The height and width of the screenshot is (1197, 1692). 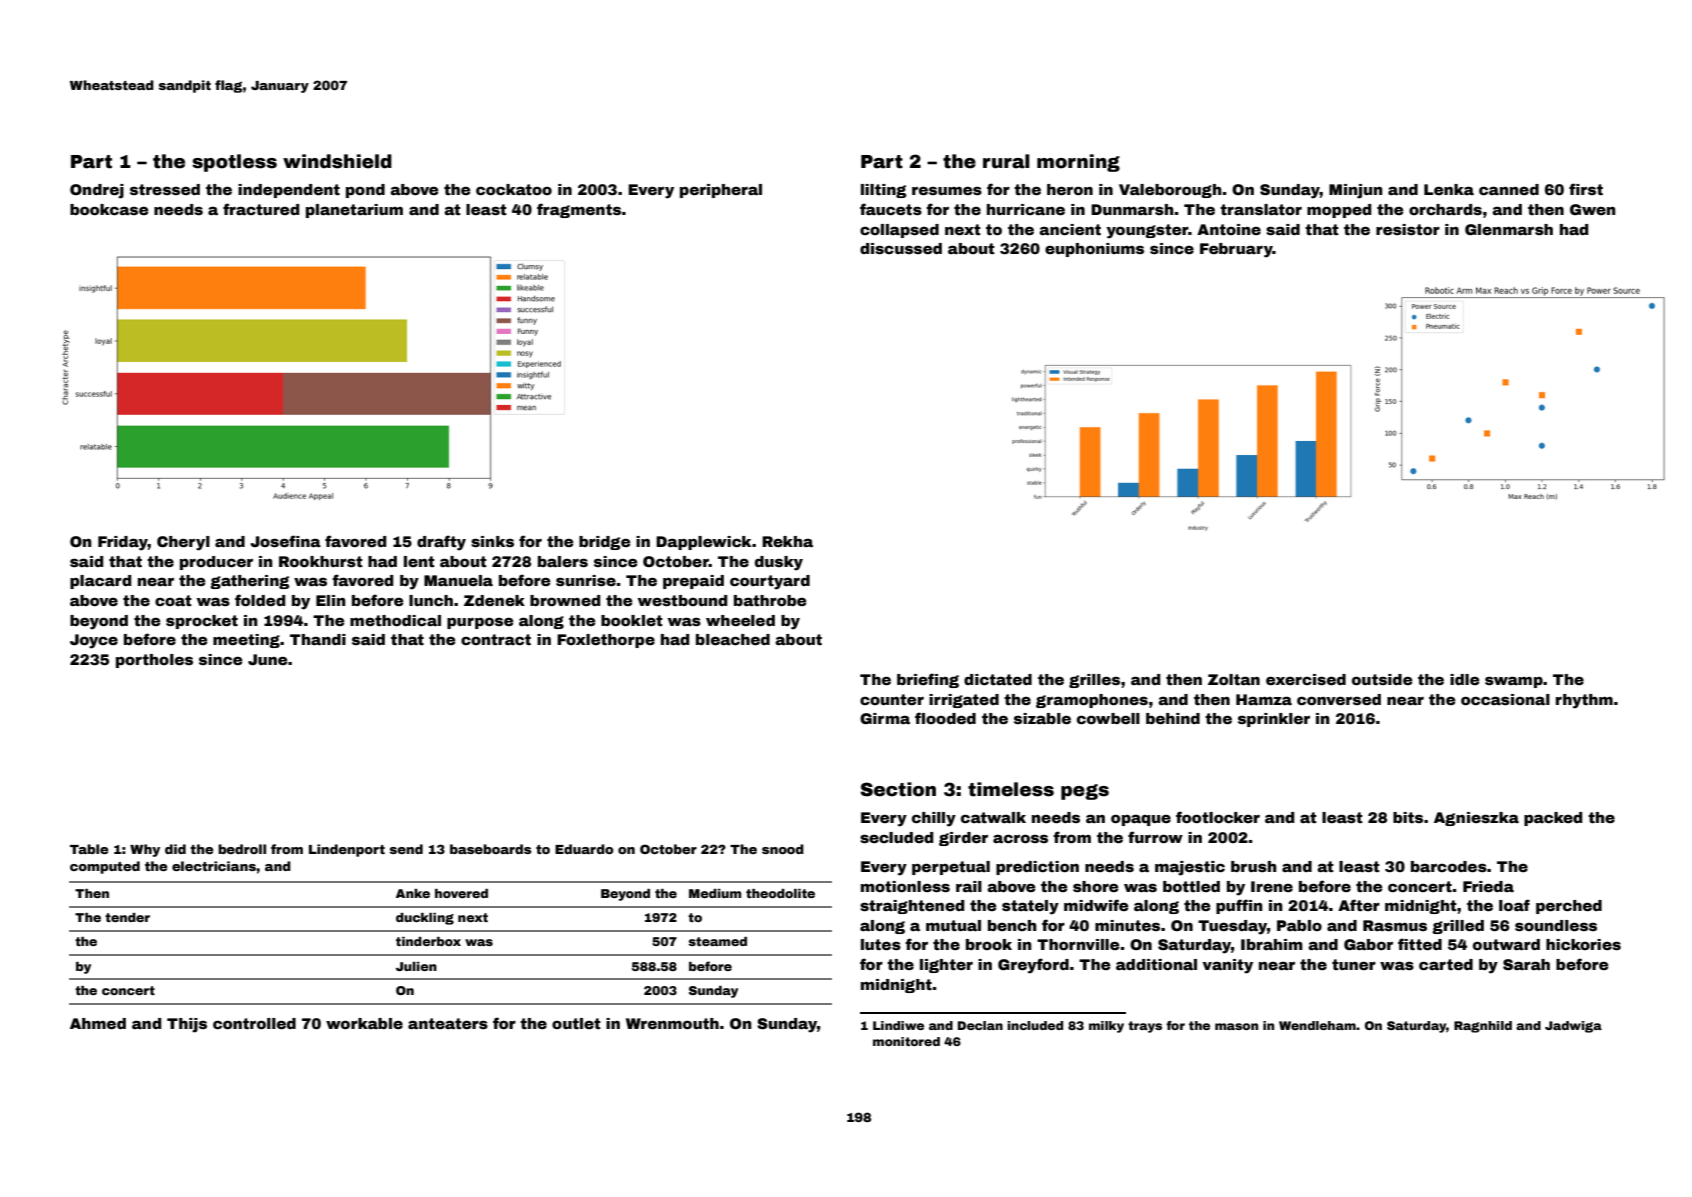 I want to click on mason, so click(x=1236, y=1026).
